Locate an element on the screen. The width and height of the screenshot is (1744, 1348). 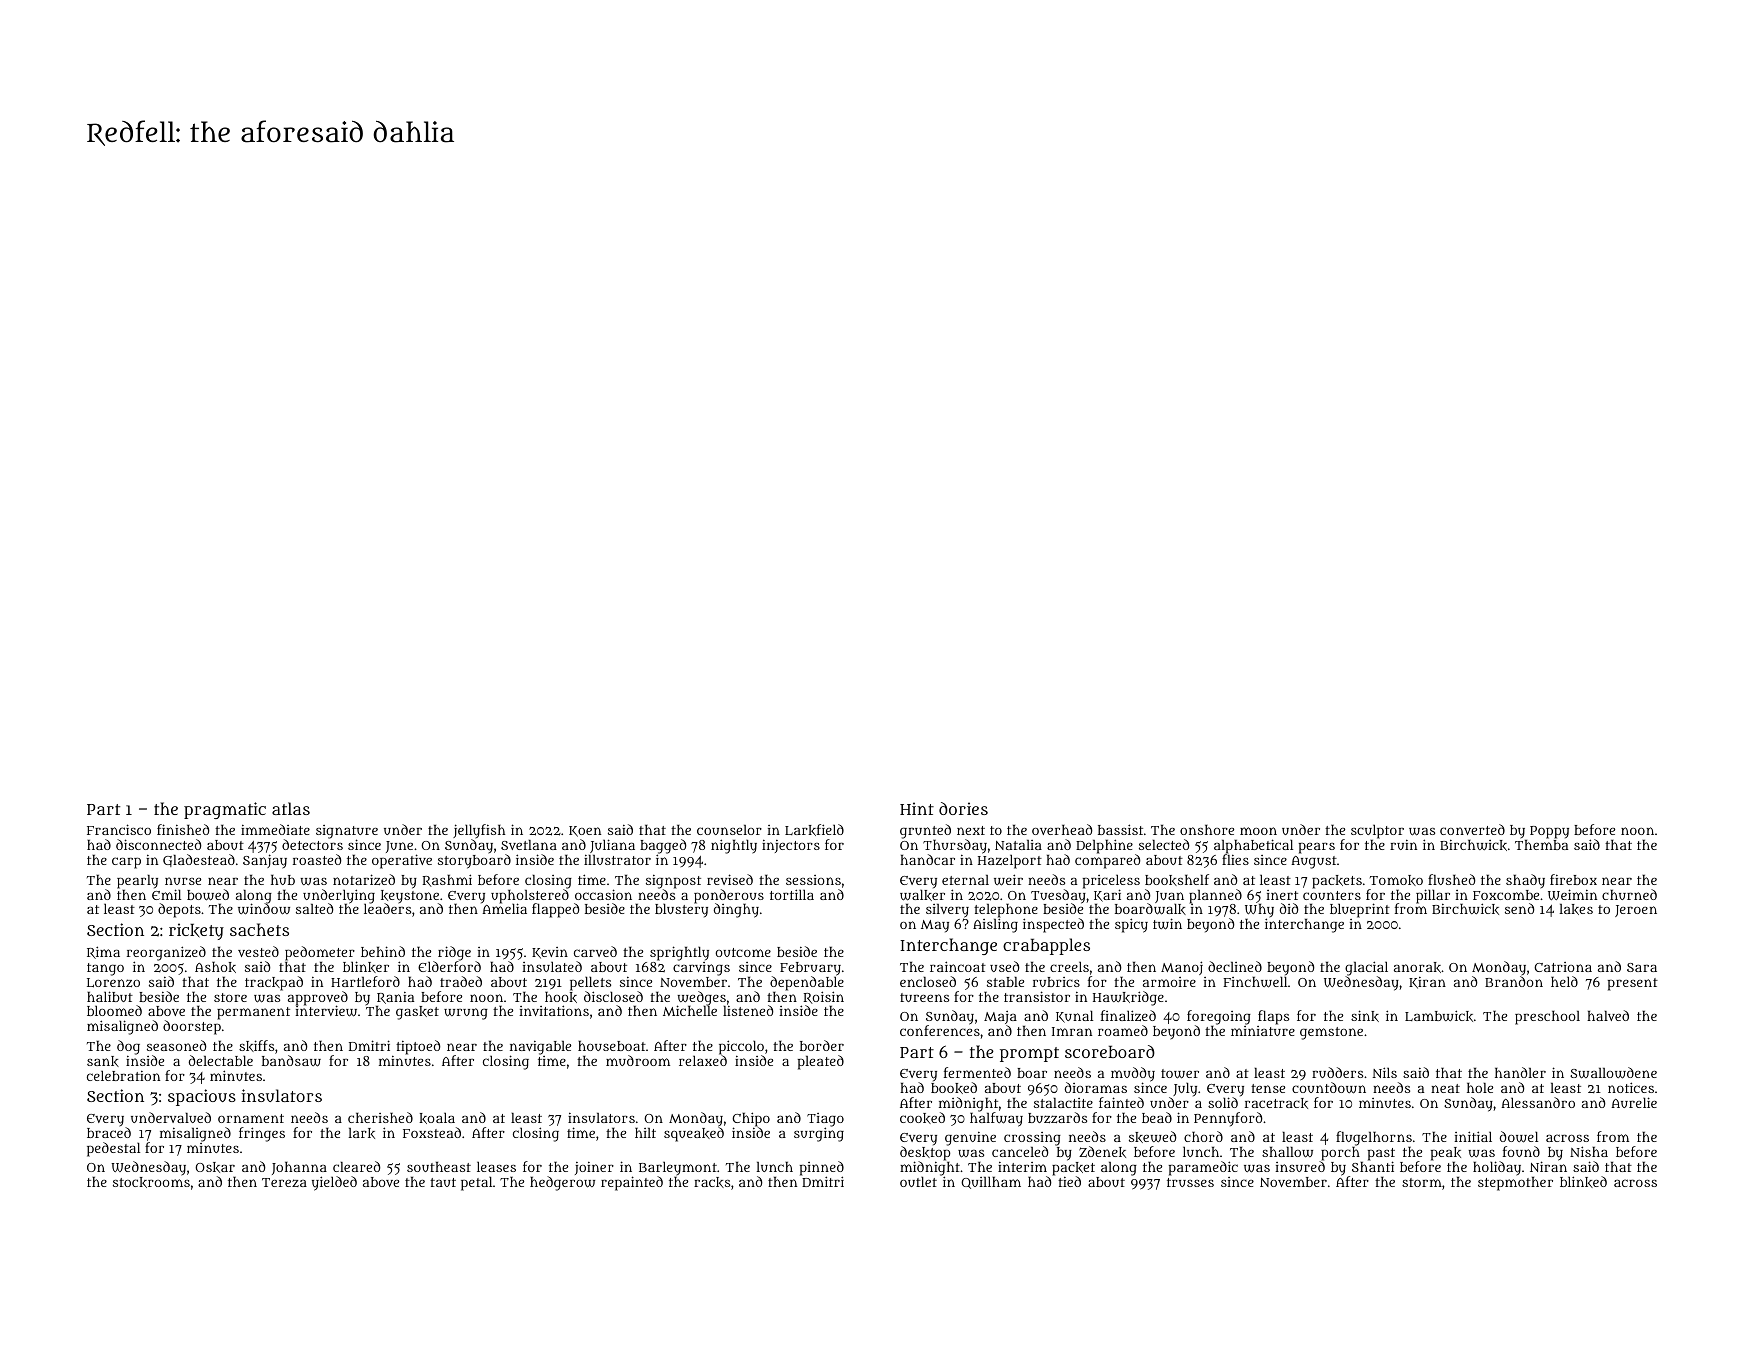
dinghy is located at coordinates (736, 910).
